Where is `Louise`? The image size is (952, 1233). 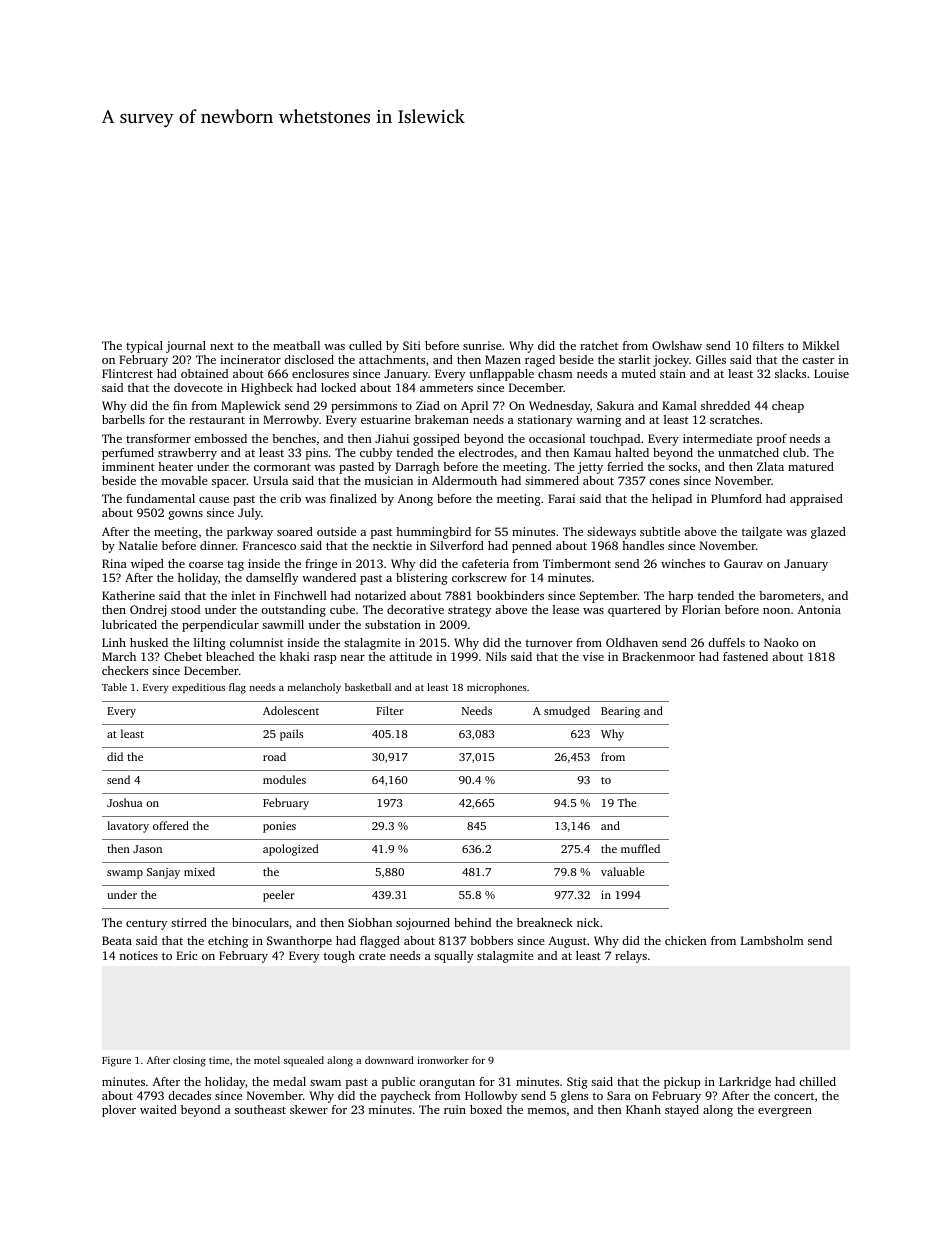 Louise is located at coordinates (831, 373).
